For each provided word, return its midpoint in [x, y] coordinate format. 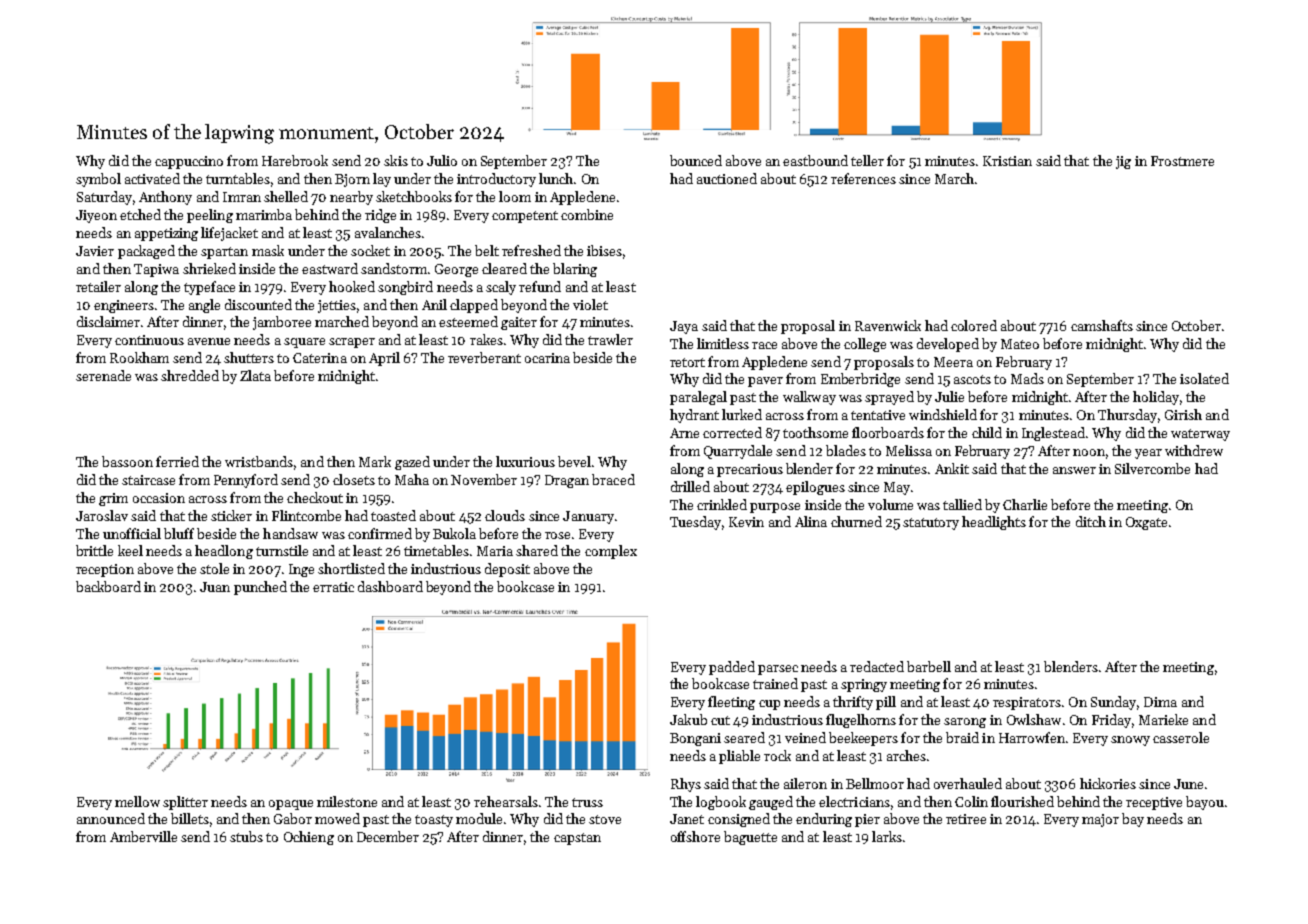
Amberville [143, 836]
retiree [966, 819]
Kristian [1007, 161]
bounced [696, 160]
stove [605, 819]
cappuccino [189, 162]
